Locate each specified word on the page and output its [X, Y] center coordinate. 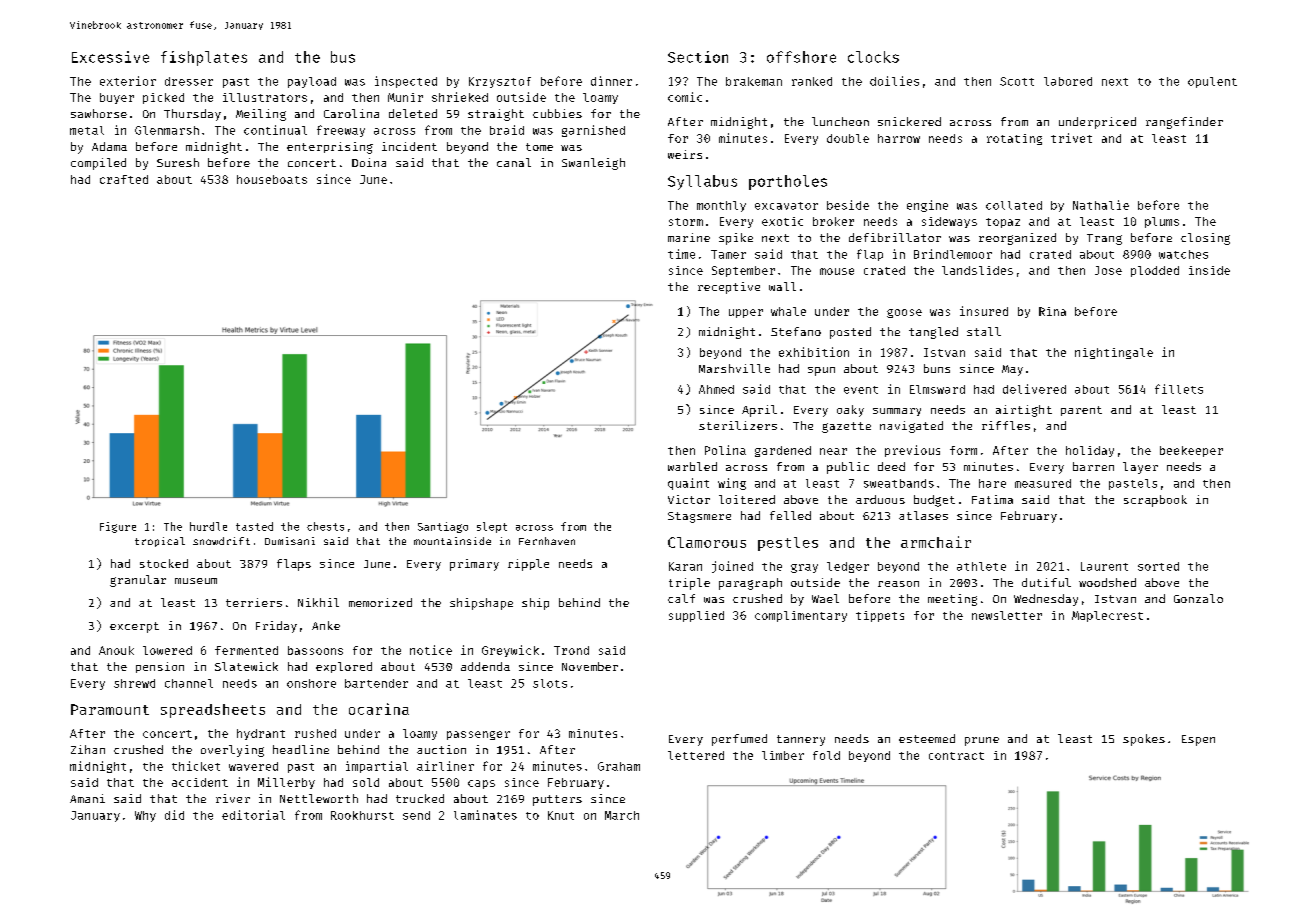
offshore [801, 57]
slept [492, 527]
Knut [561, 815]
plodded [1155, 271]
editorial [253, 815]
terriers [254, 602]
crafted [124, 179]
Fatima [992, 499]
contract [956, 756]
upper [746, 313]
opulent [1212, 82]
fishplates [204, 58]
